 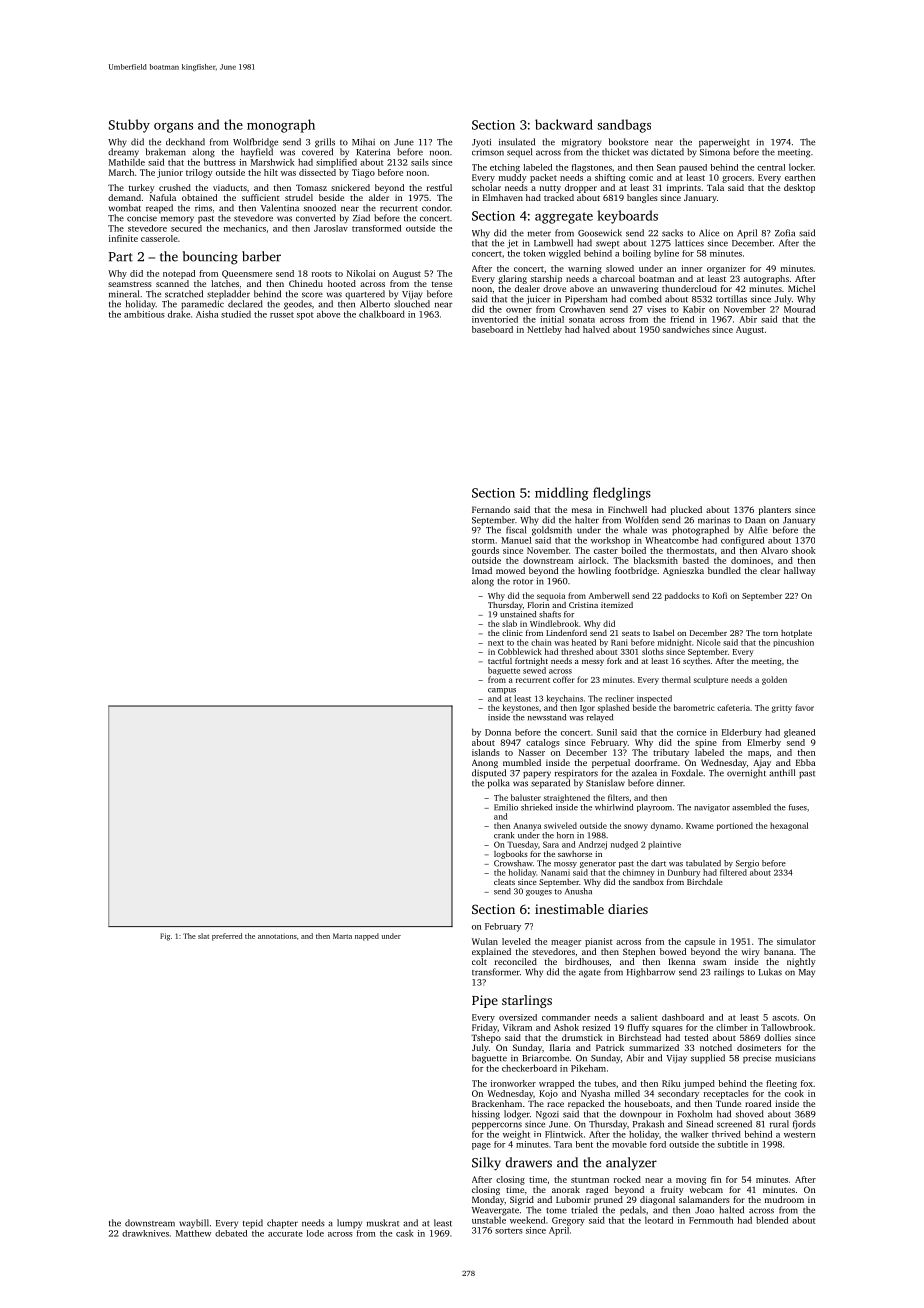 I want to click on torn, so click(x=770, y=633).
